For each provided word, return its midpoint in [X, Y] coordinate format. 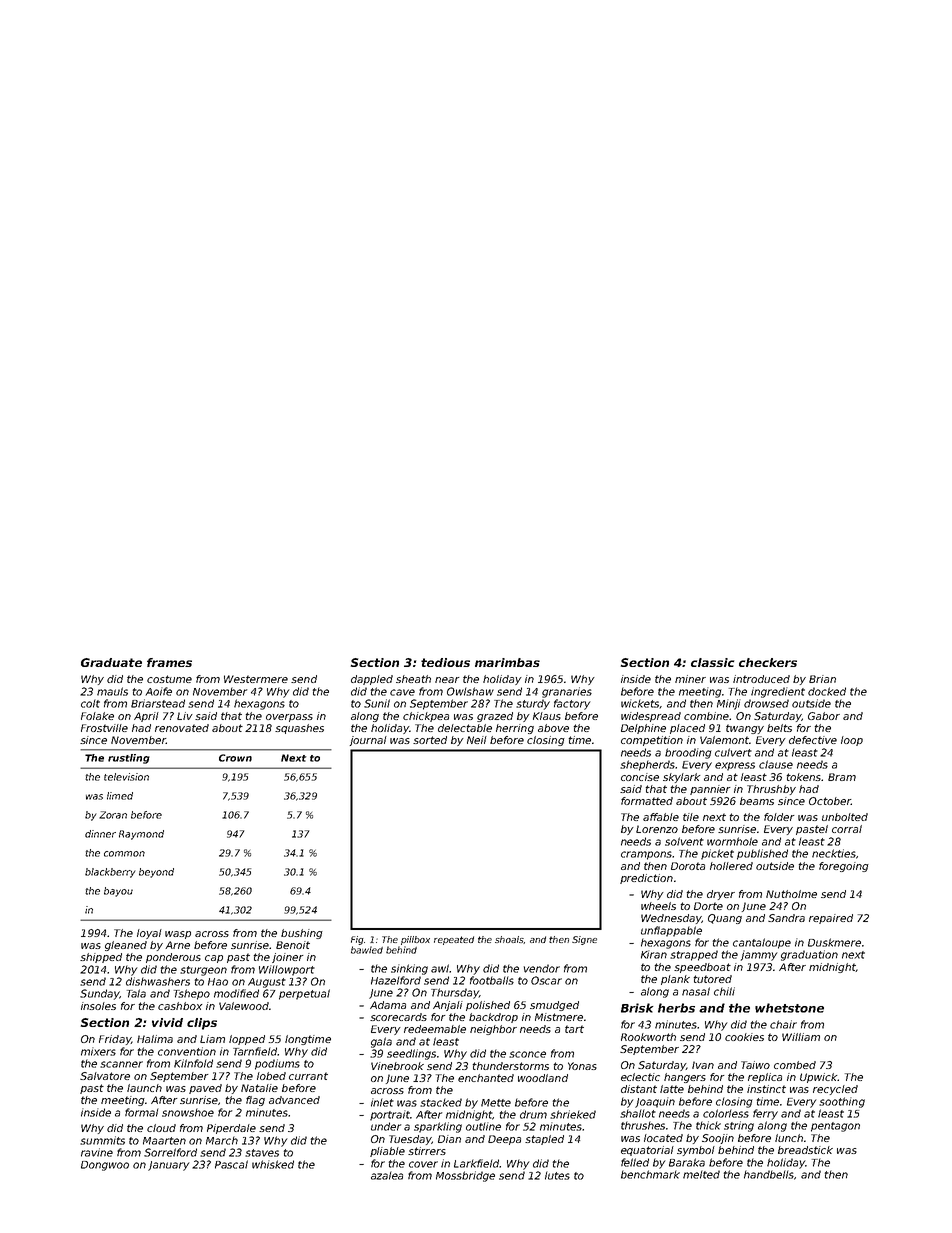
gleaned [126, 946]
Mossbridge [465, 1176]
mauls [112, 691]
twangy [745, 729]
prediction [646, 879]
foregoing [844, 867]
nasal [696, 991]
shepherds [647, 765]
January [169, 1166]
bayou [118, 892]
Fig [357, 940]
